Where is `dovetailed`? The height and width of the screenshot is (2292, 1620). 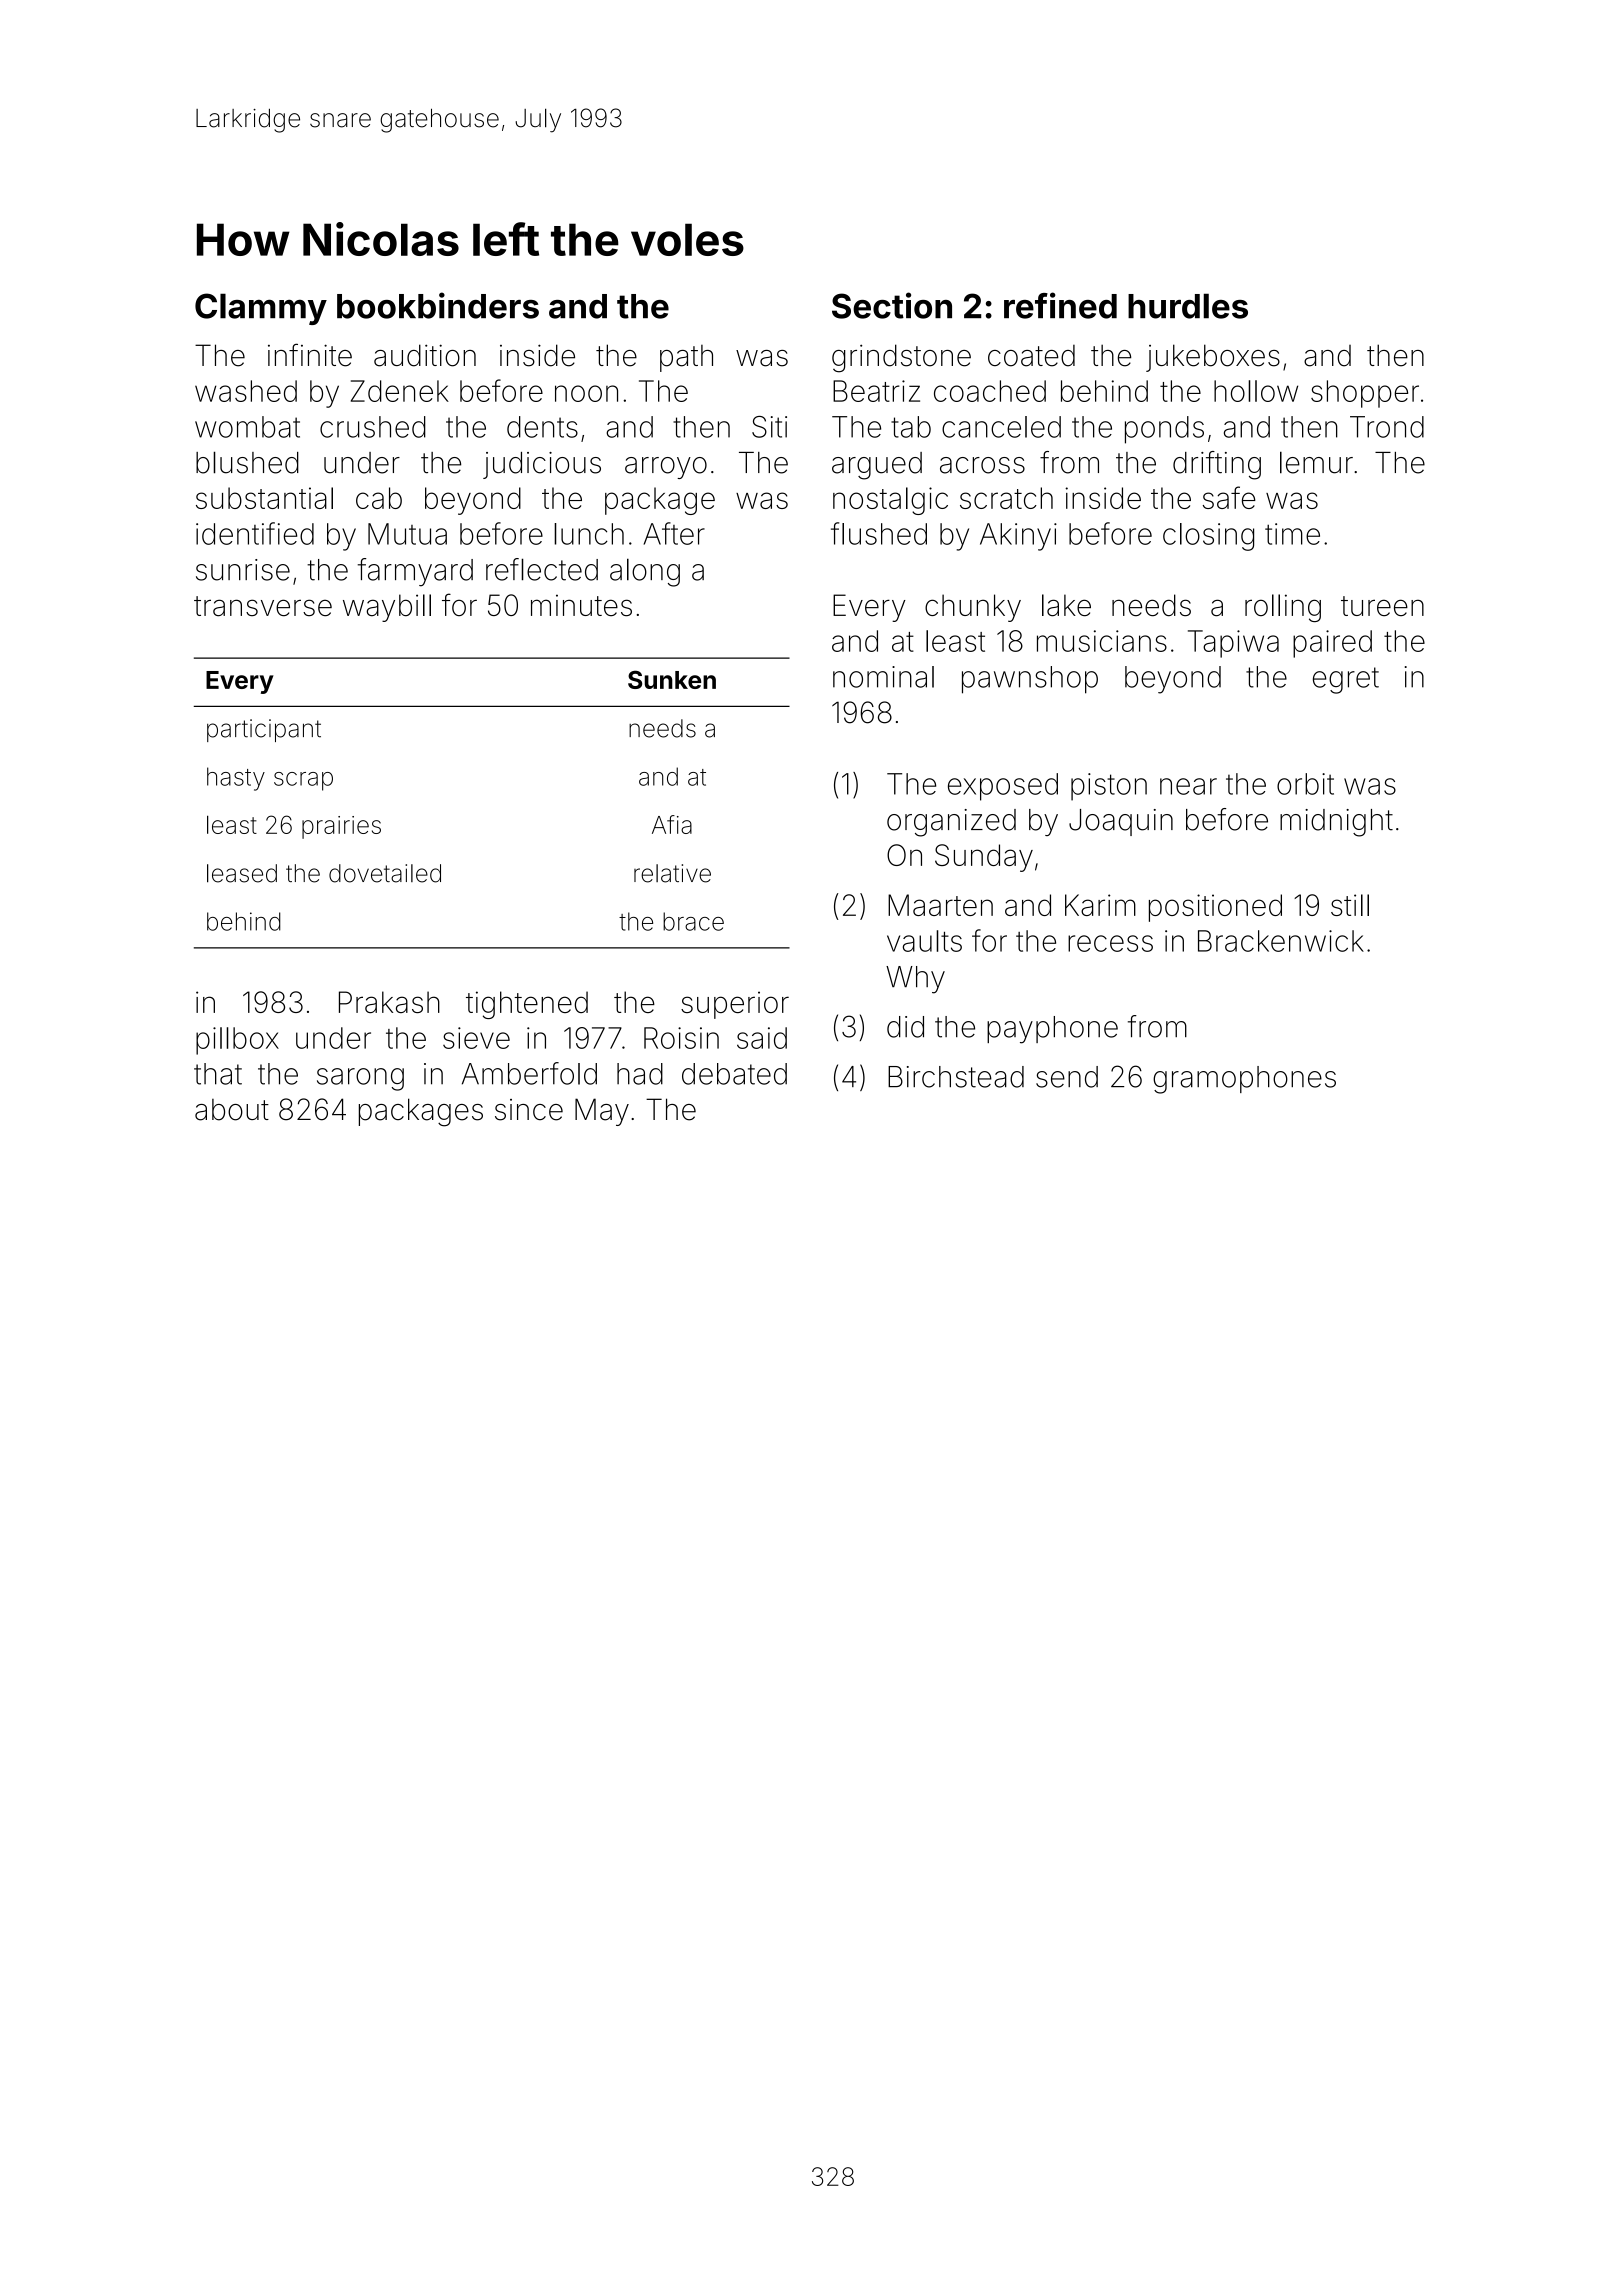 dovetailed is located at coordinates (385, 873).
